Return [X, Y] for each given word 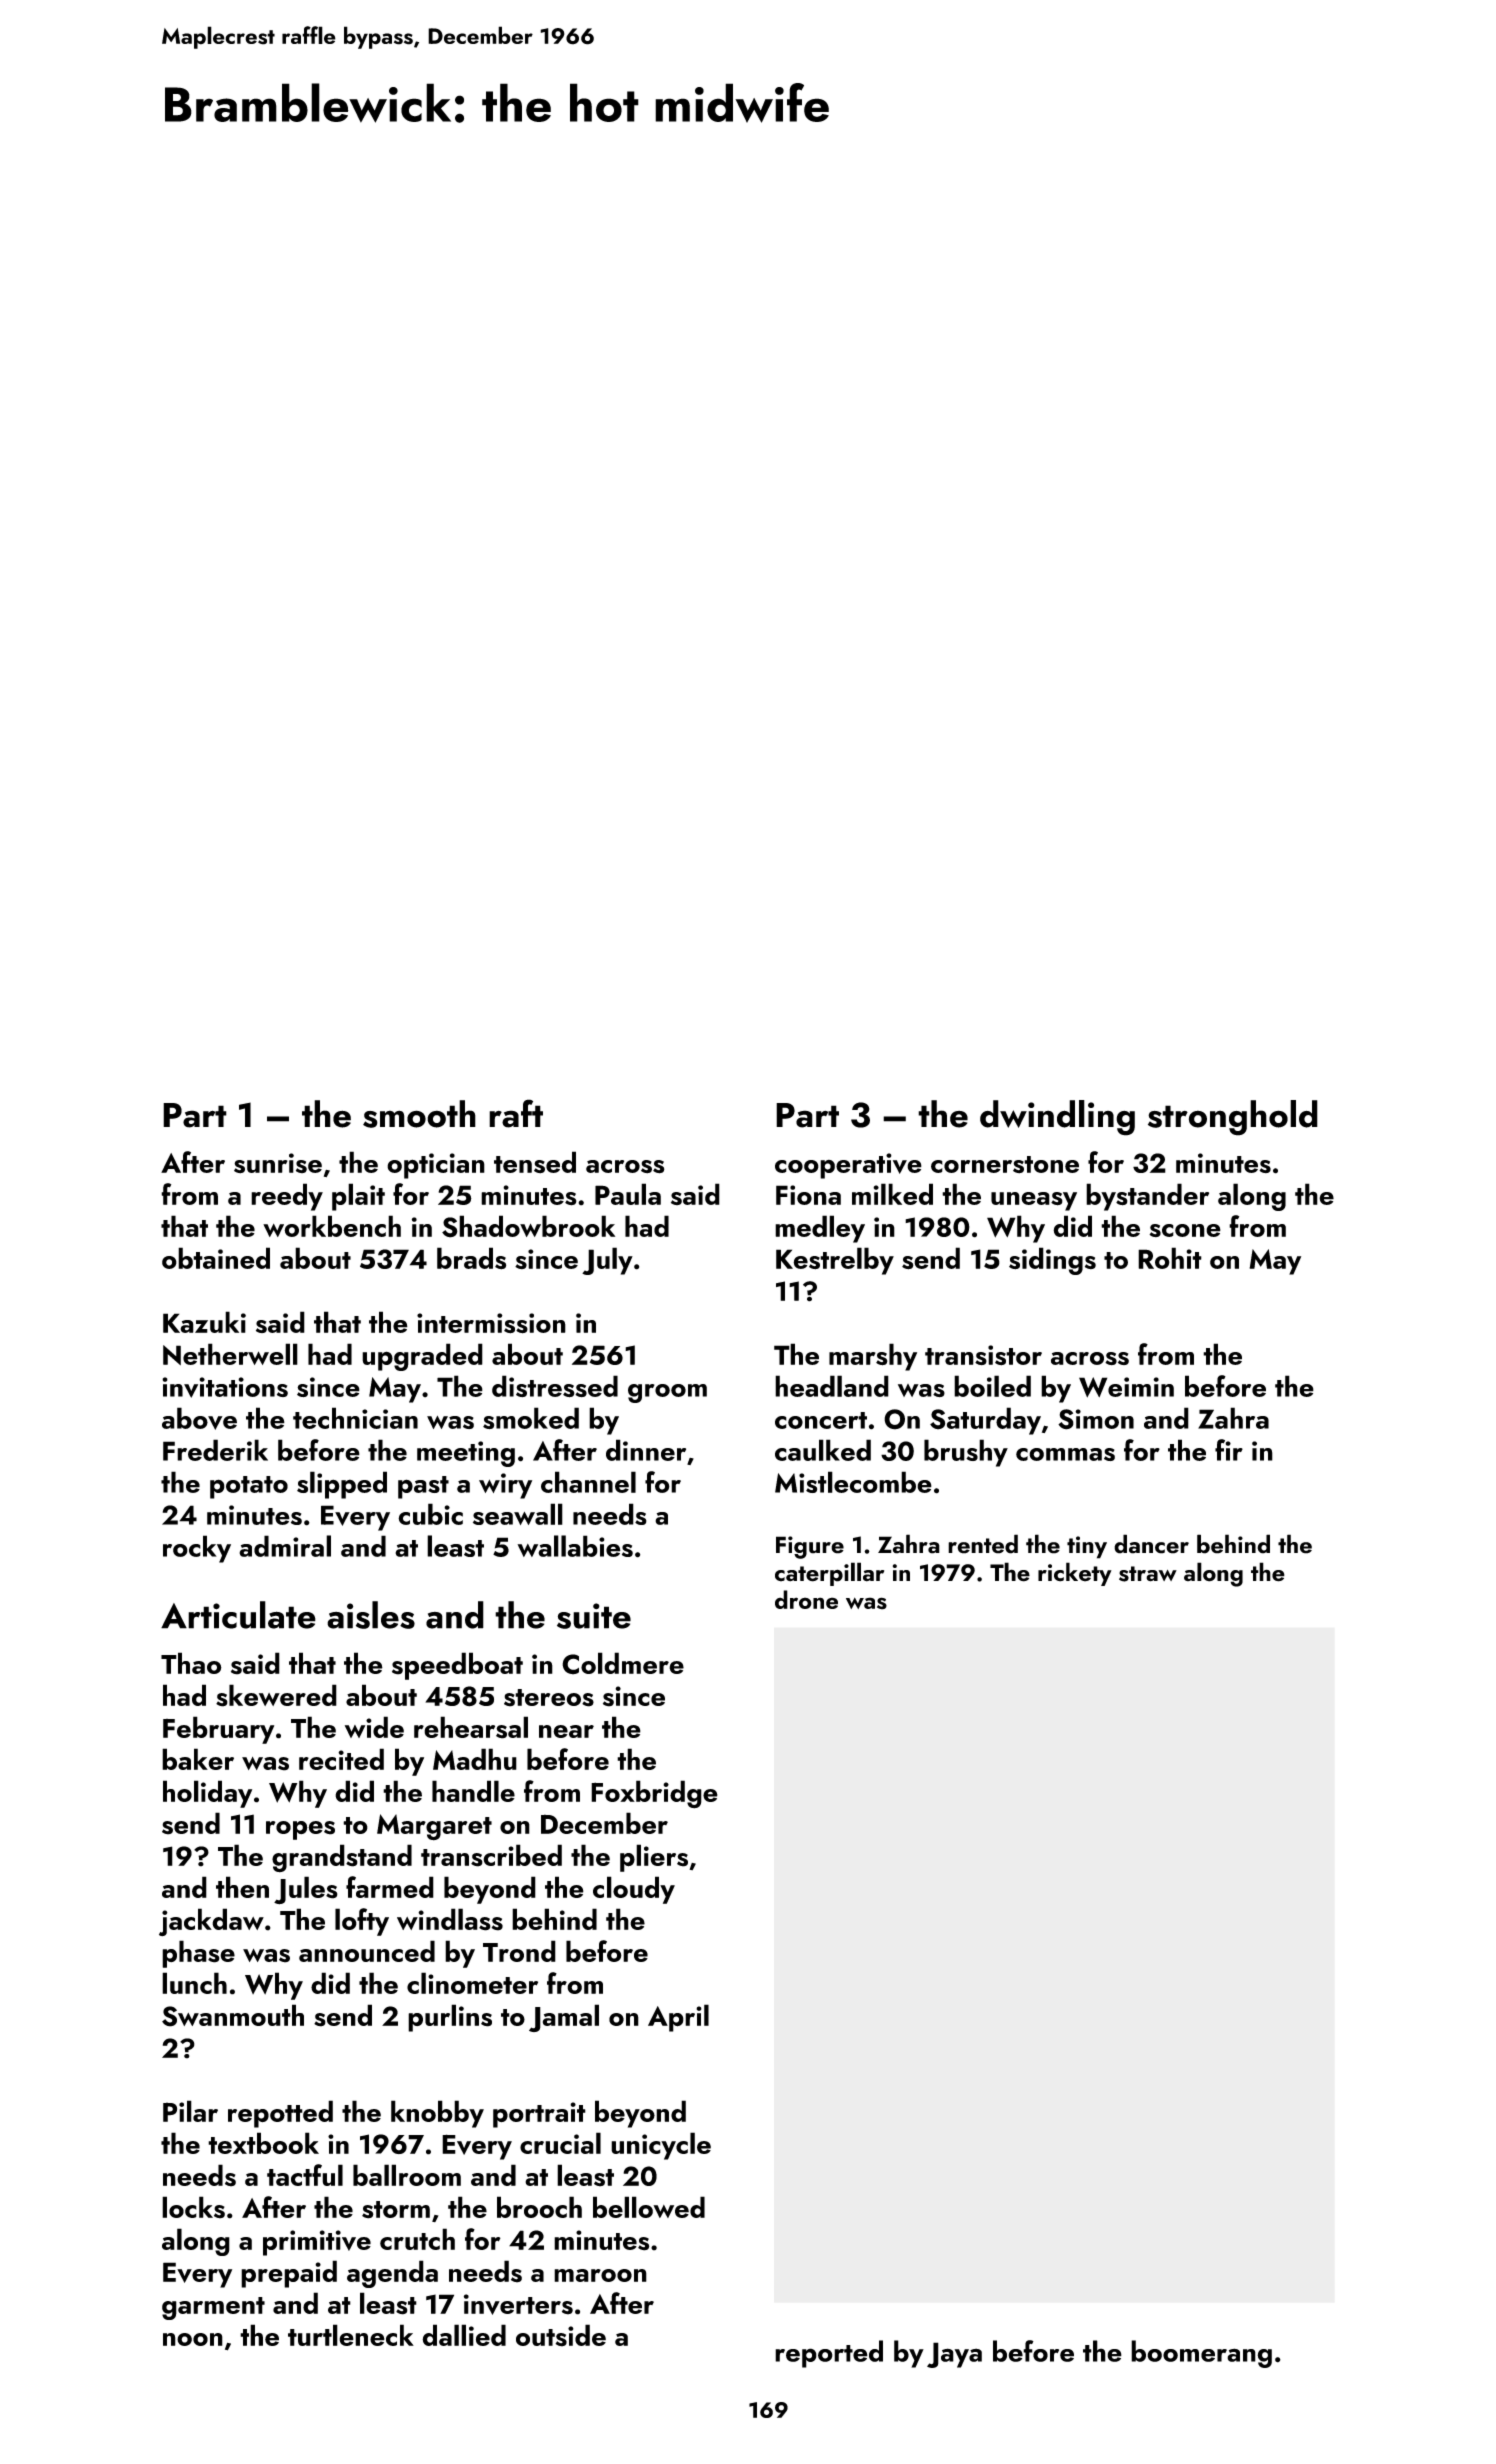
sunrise [278, 1163]
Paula [628, 1194]
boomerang [1201, 2354]
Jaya [954, 2355]
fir [1229, 1450]
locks [193, 2207]
